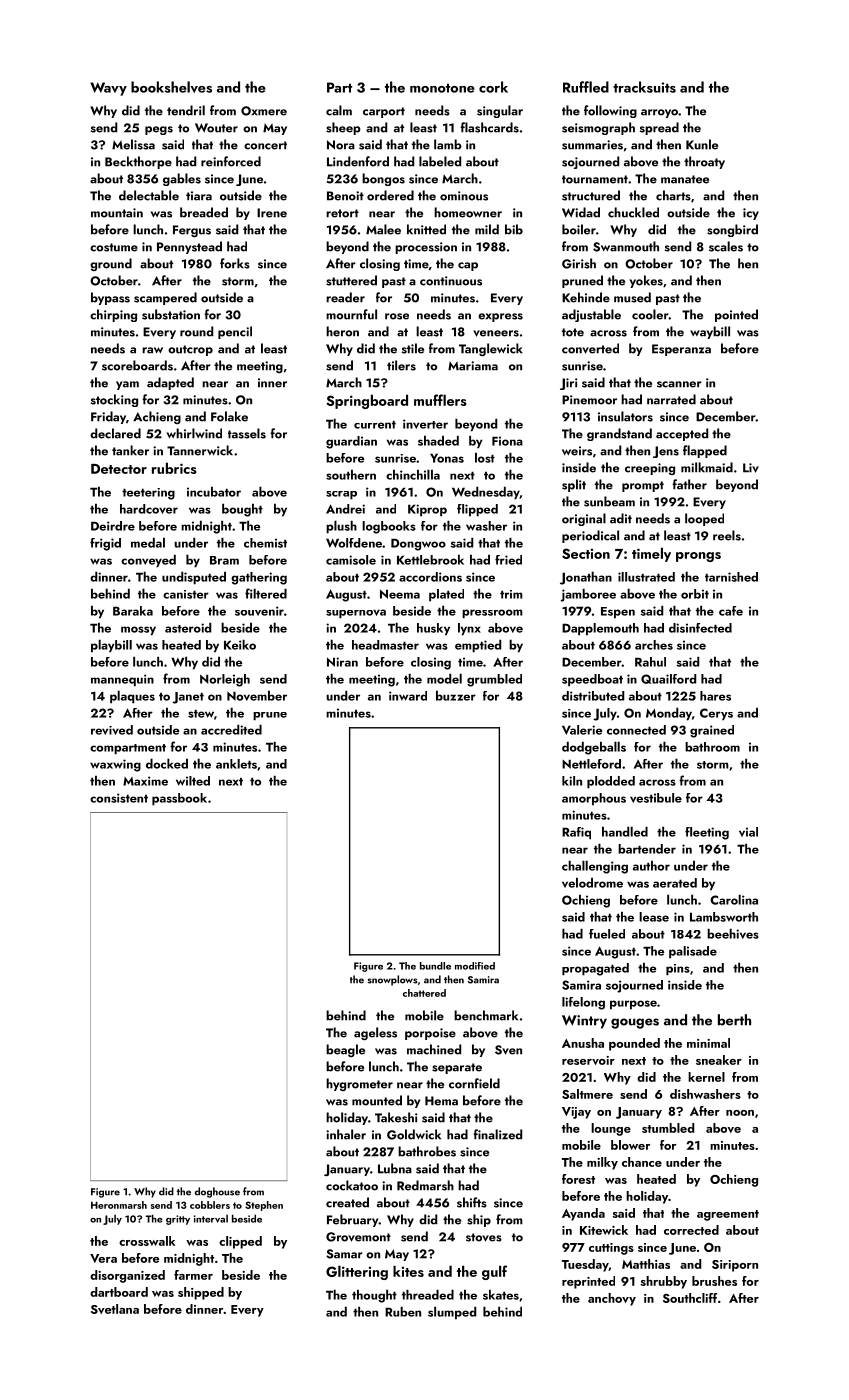 This image has width=849, height=1400. Describe the element at coordinates (115, 1309) in the image. I see `Svetlana` at that location.
